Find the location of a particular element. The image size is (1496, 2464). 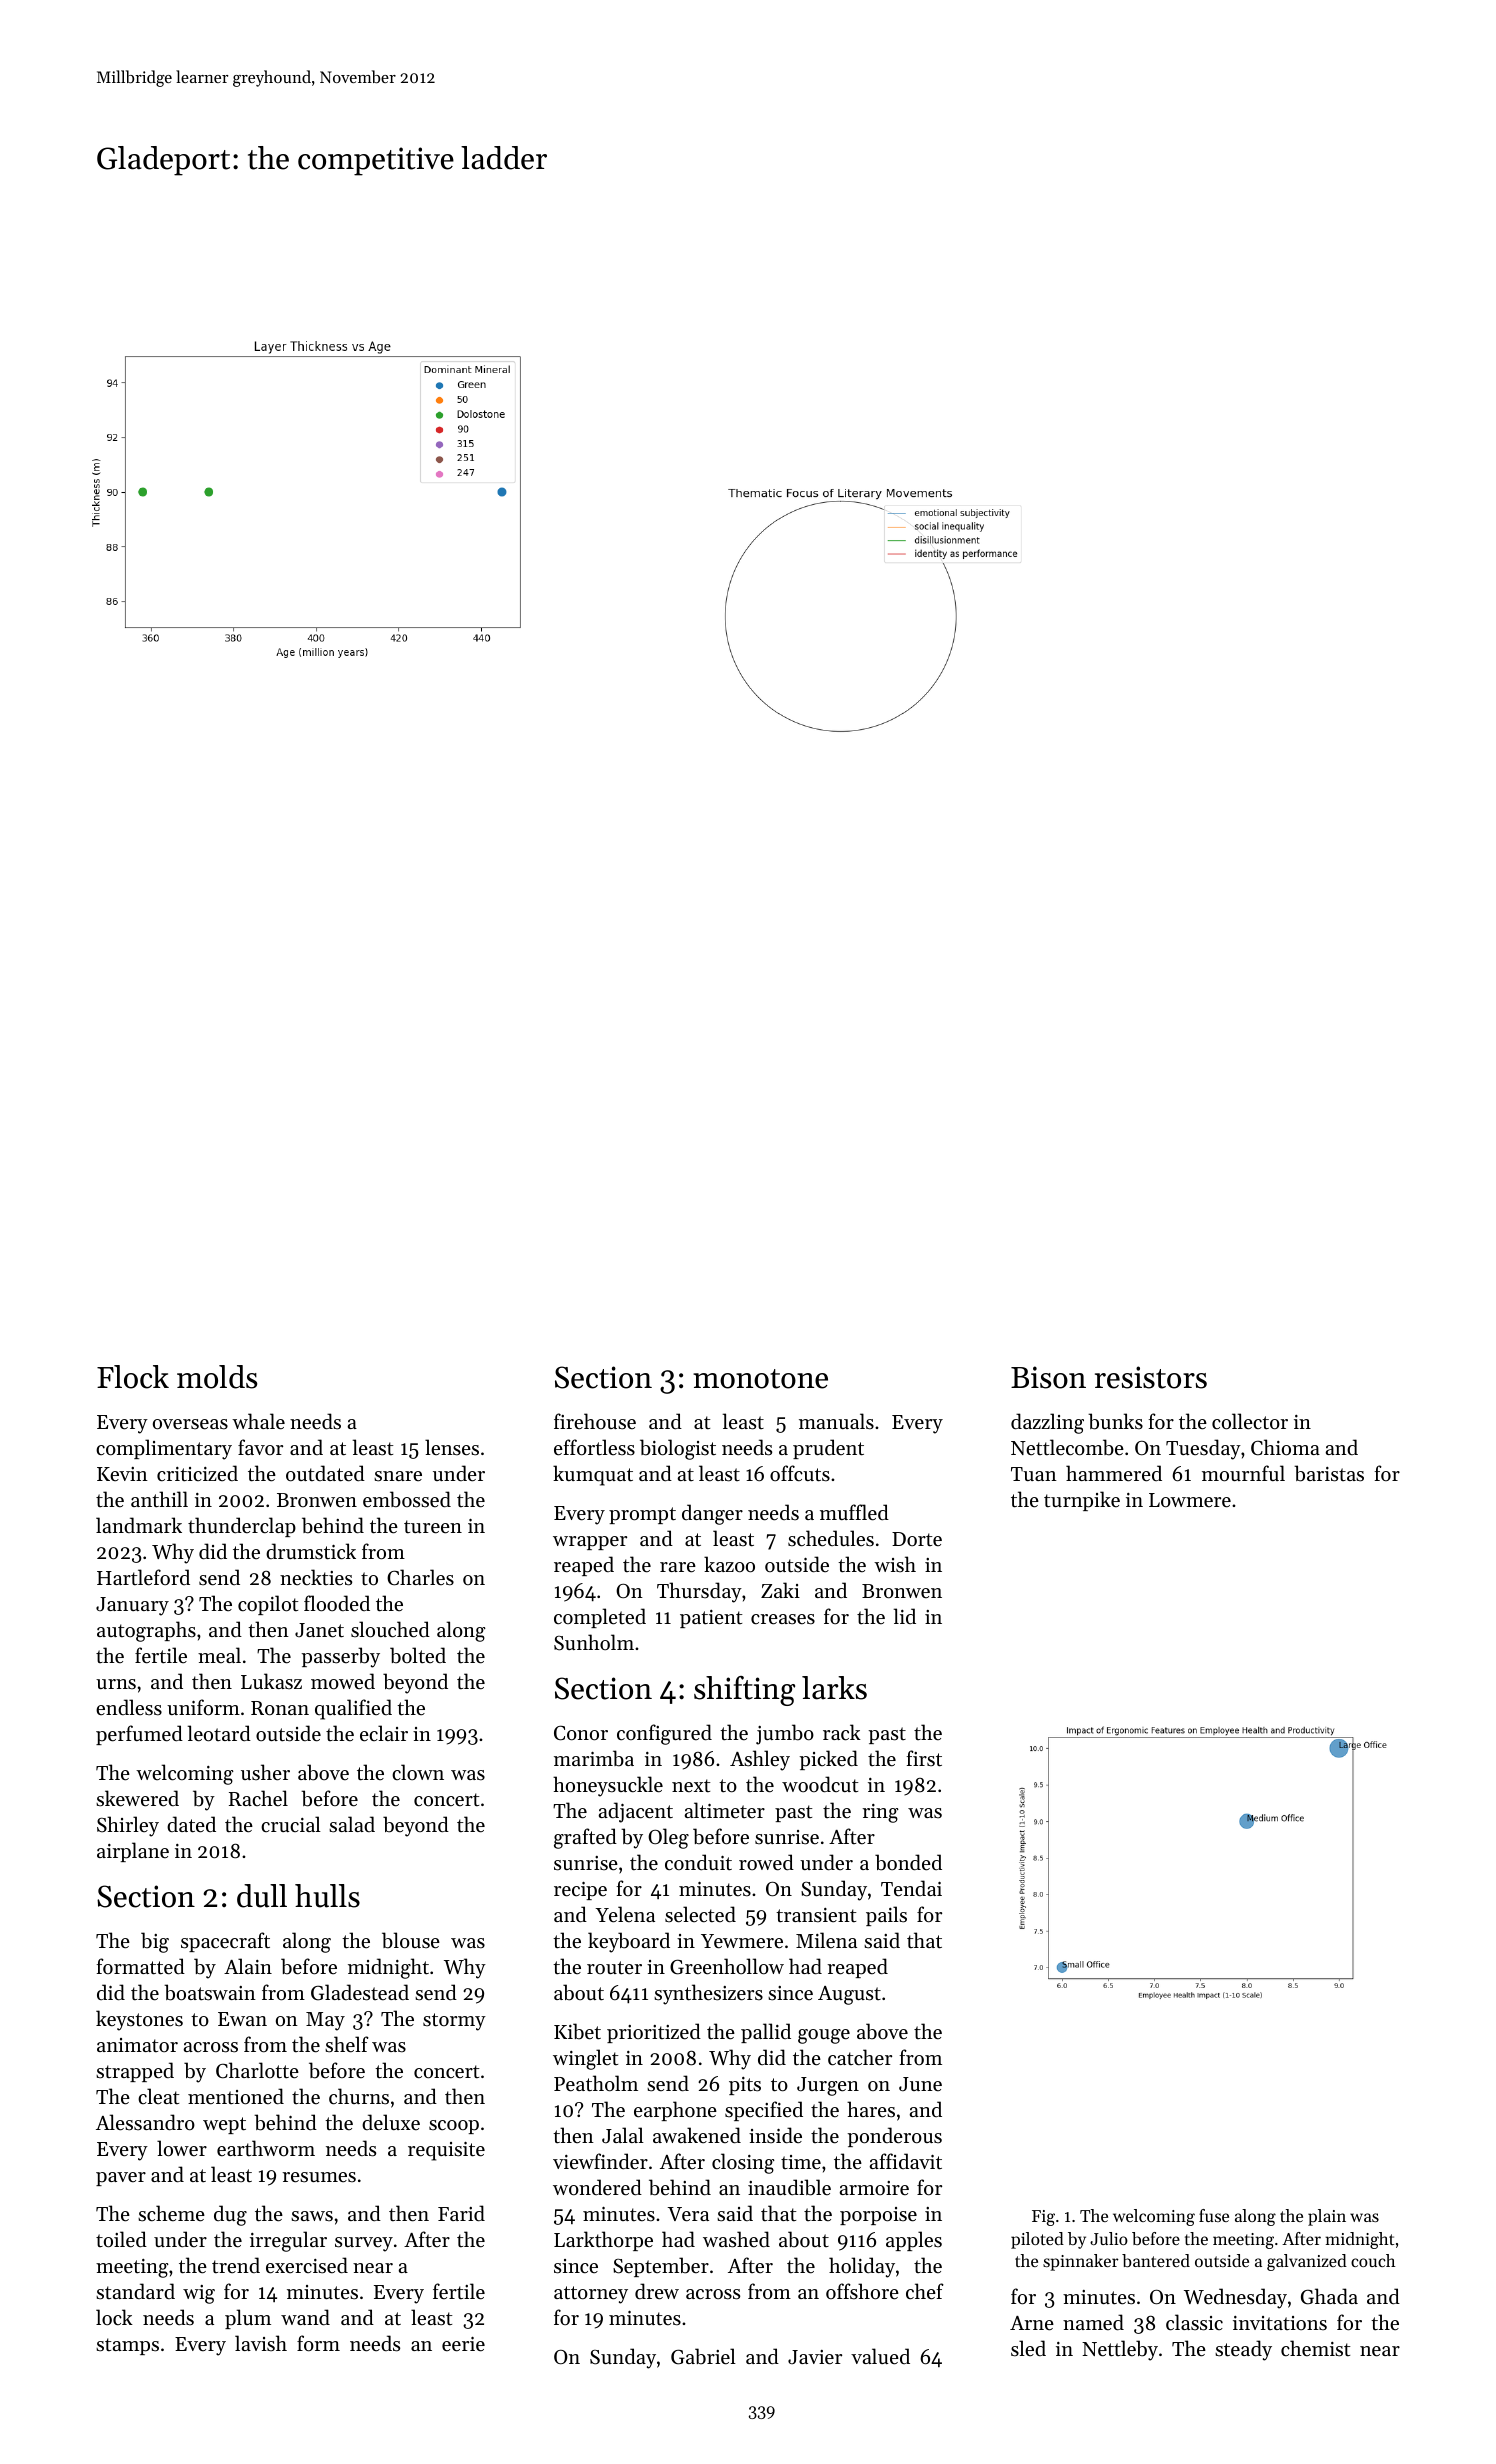

prompt is located at coordinates (642, 1515).
